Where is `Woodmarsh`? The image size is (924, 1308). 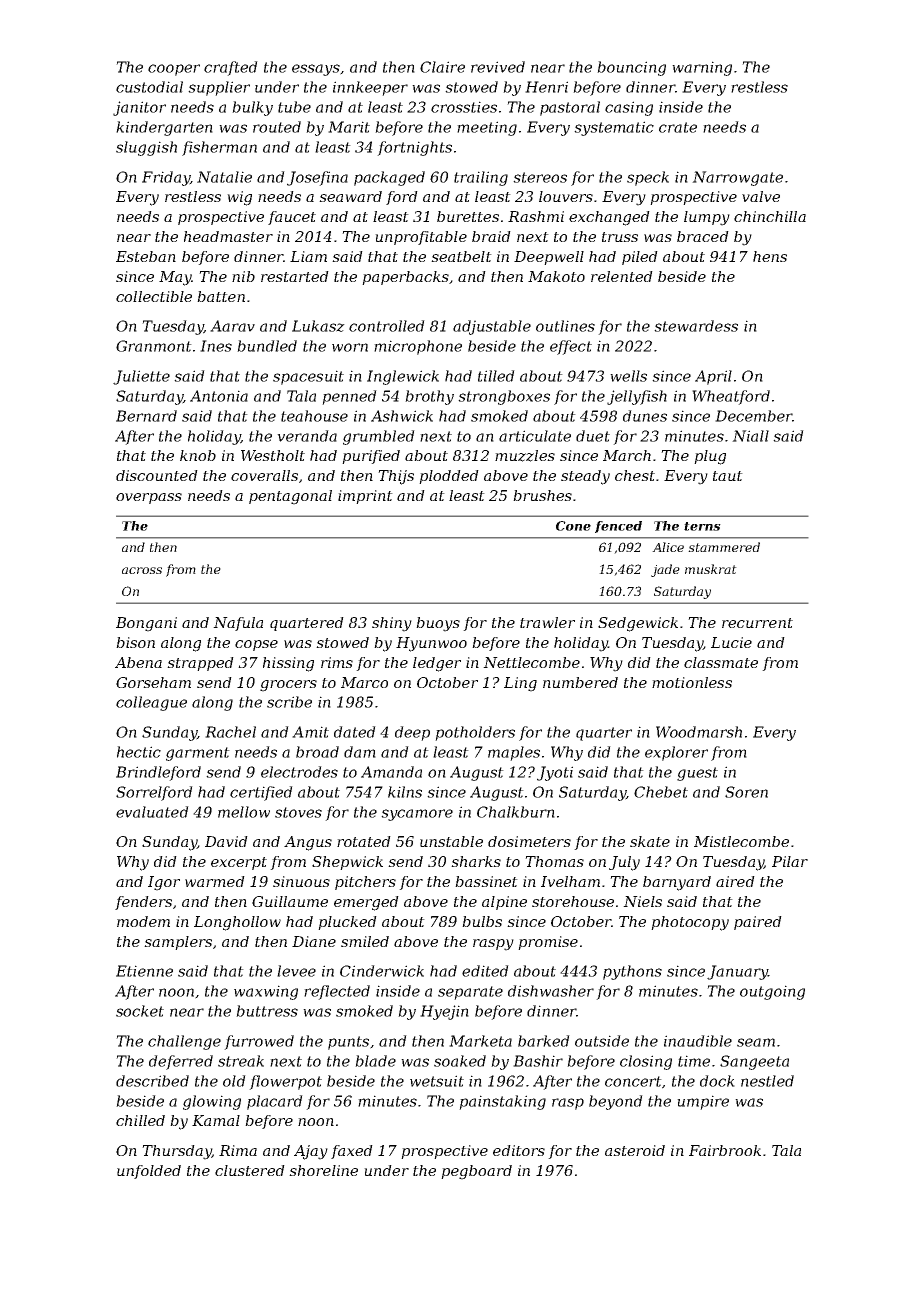
Woodmarsh is located at coordinates (699, 732).
